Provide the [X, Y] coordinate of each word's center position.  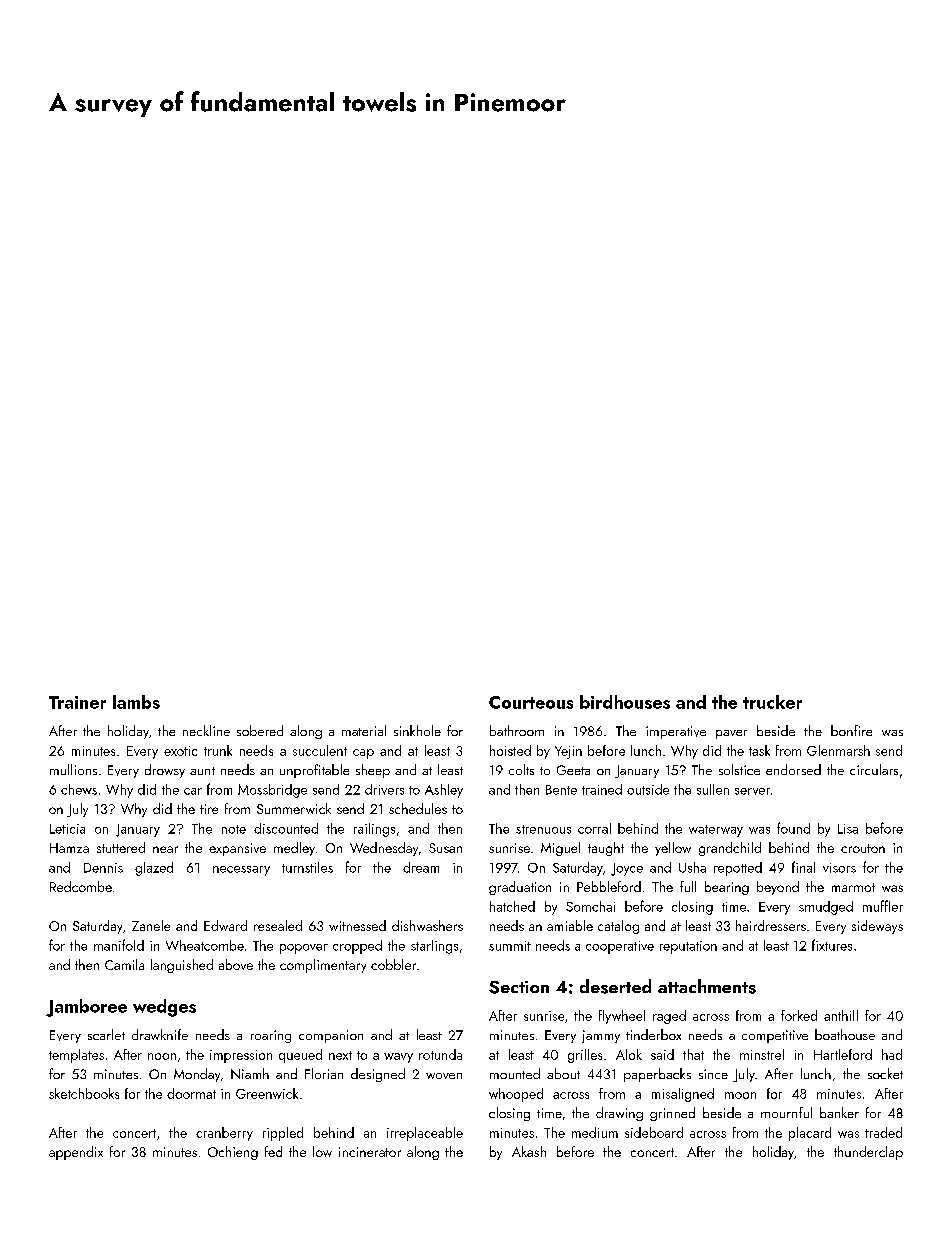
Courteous [531, 702]
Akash [529, 1151]
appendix [76, 1153]
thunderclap [868, 1153]
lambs [136, 702]
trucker [772, 702]
